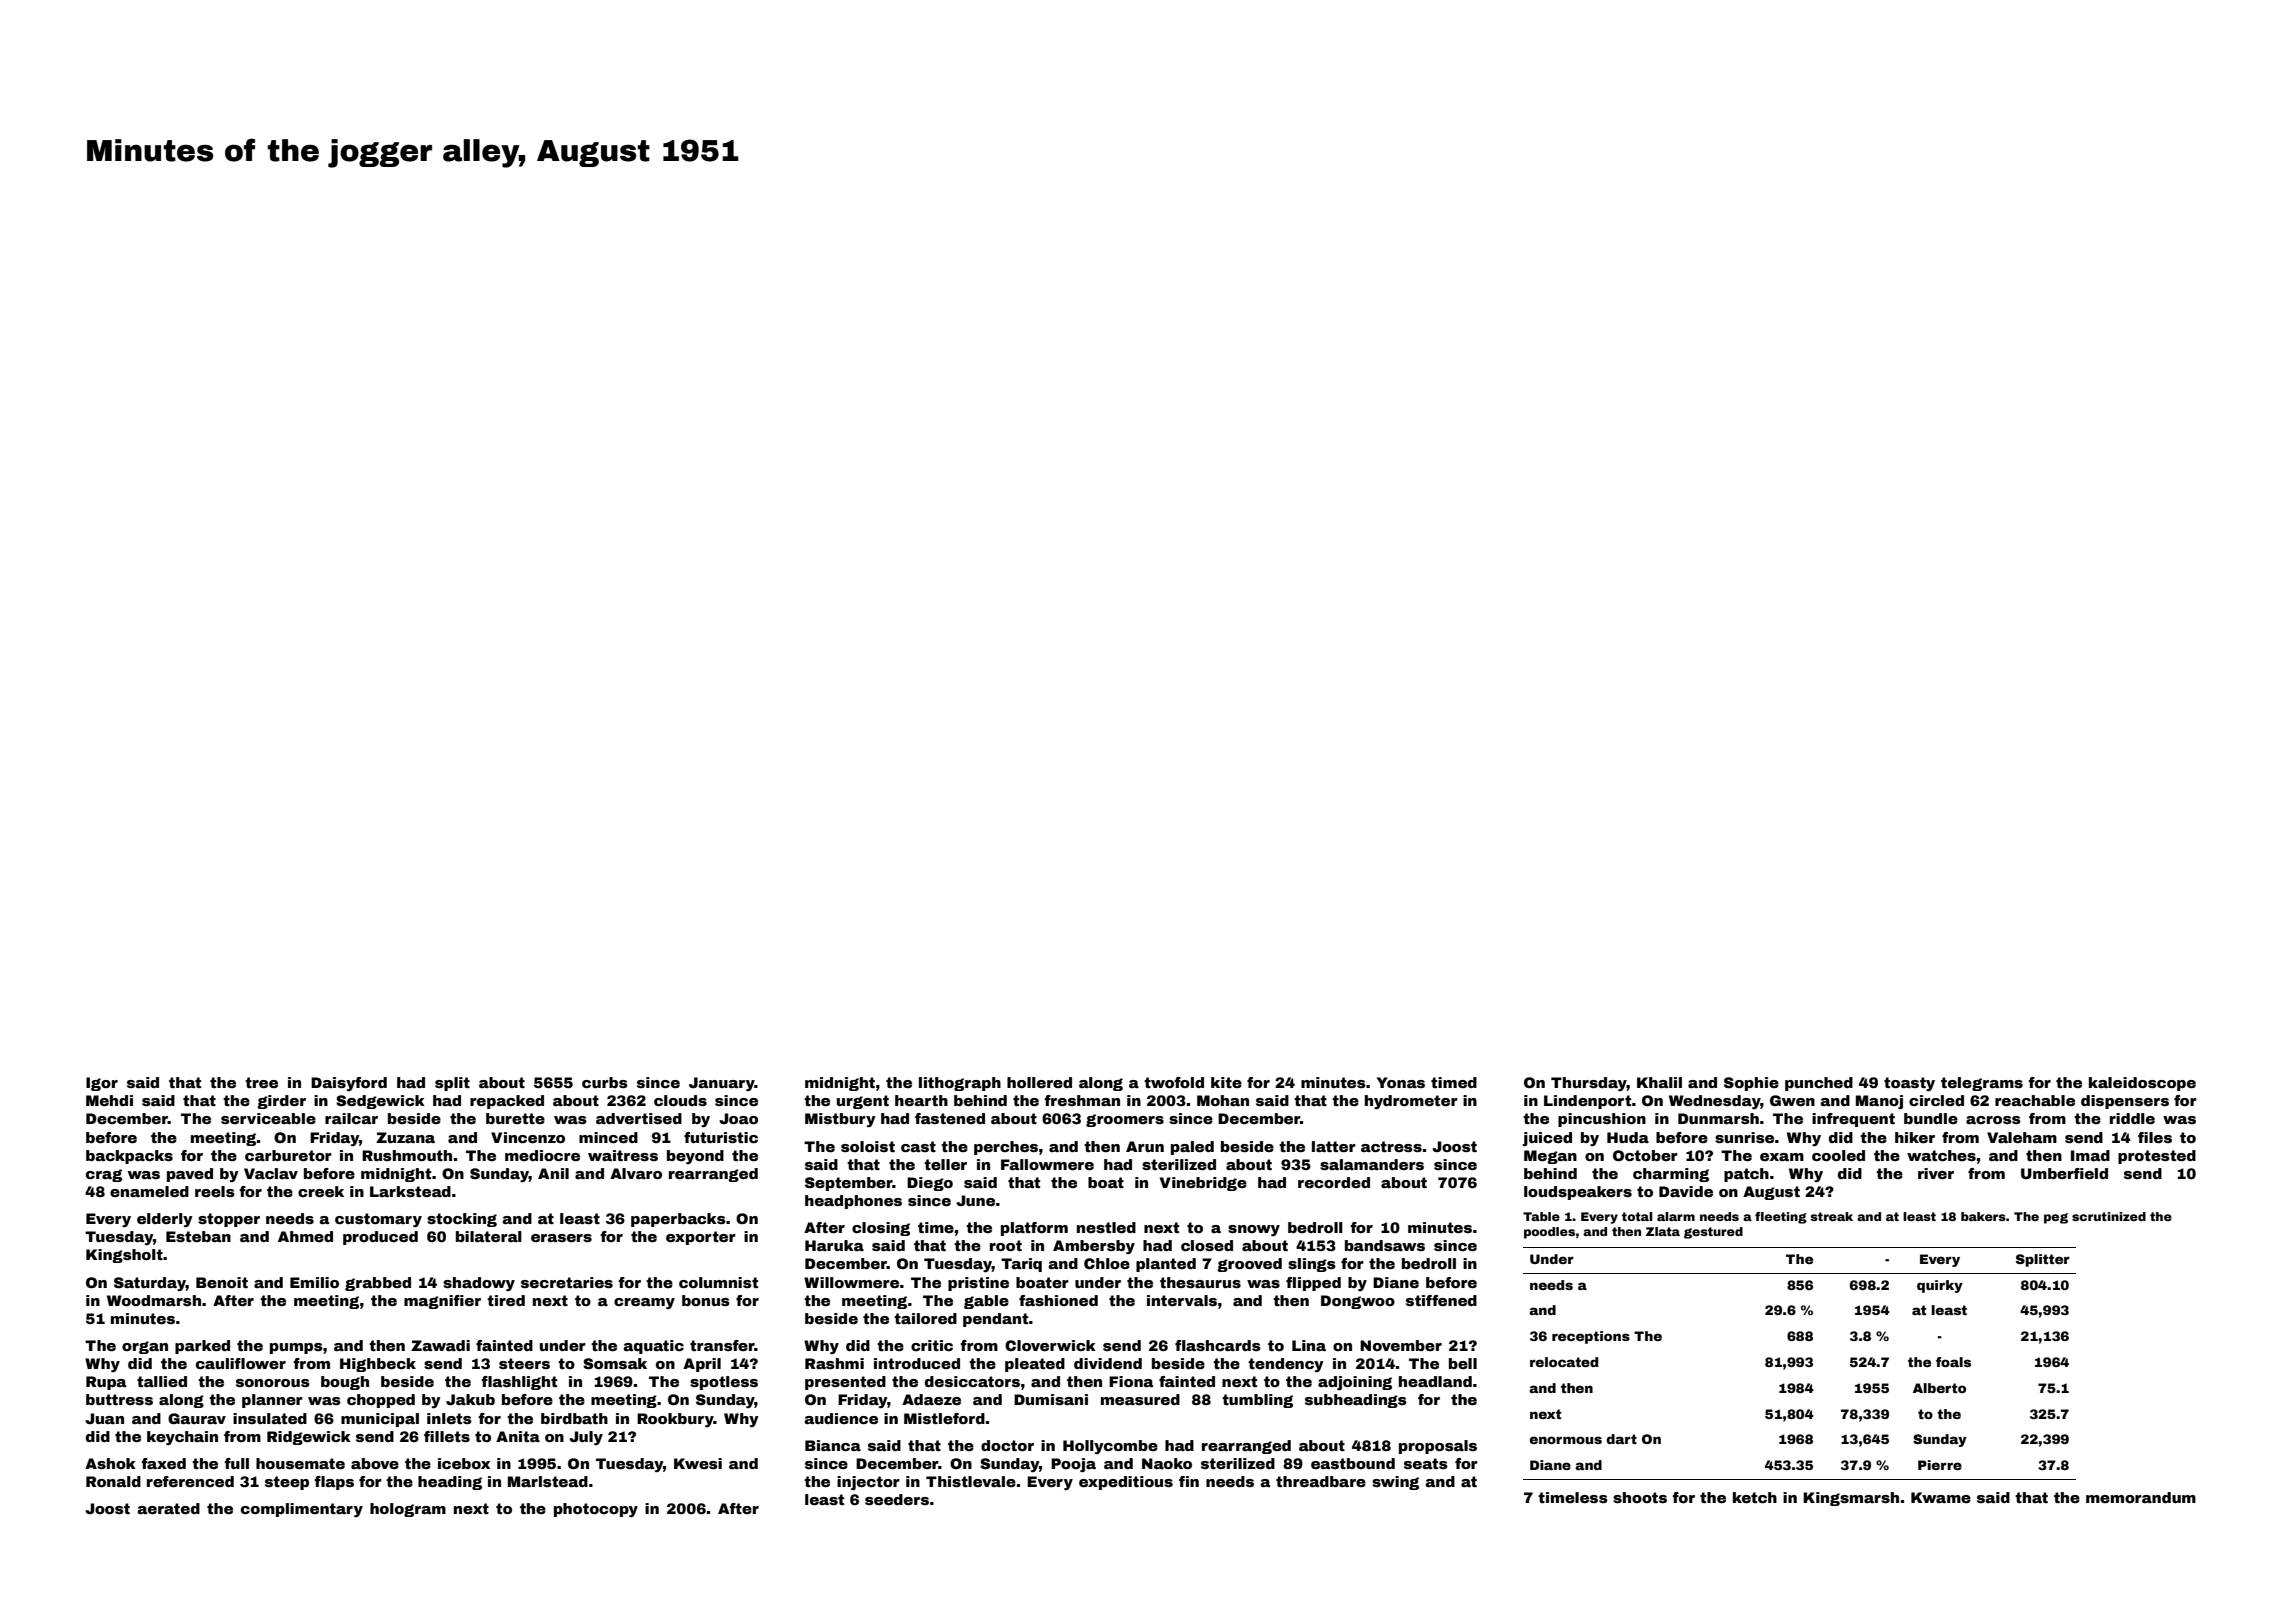 This page has height=1614, width=2282. What do you see at coordinates (202, 1347) in the page?
I see `parked` at bounding box center [202, 1347].
